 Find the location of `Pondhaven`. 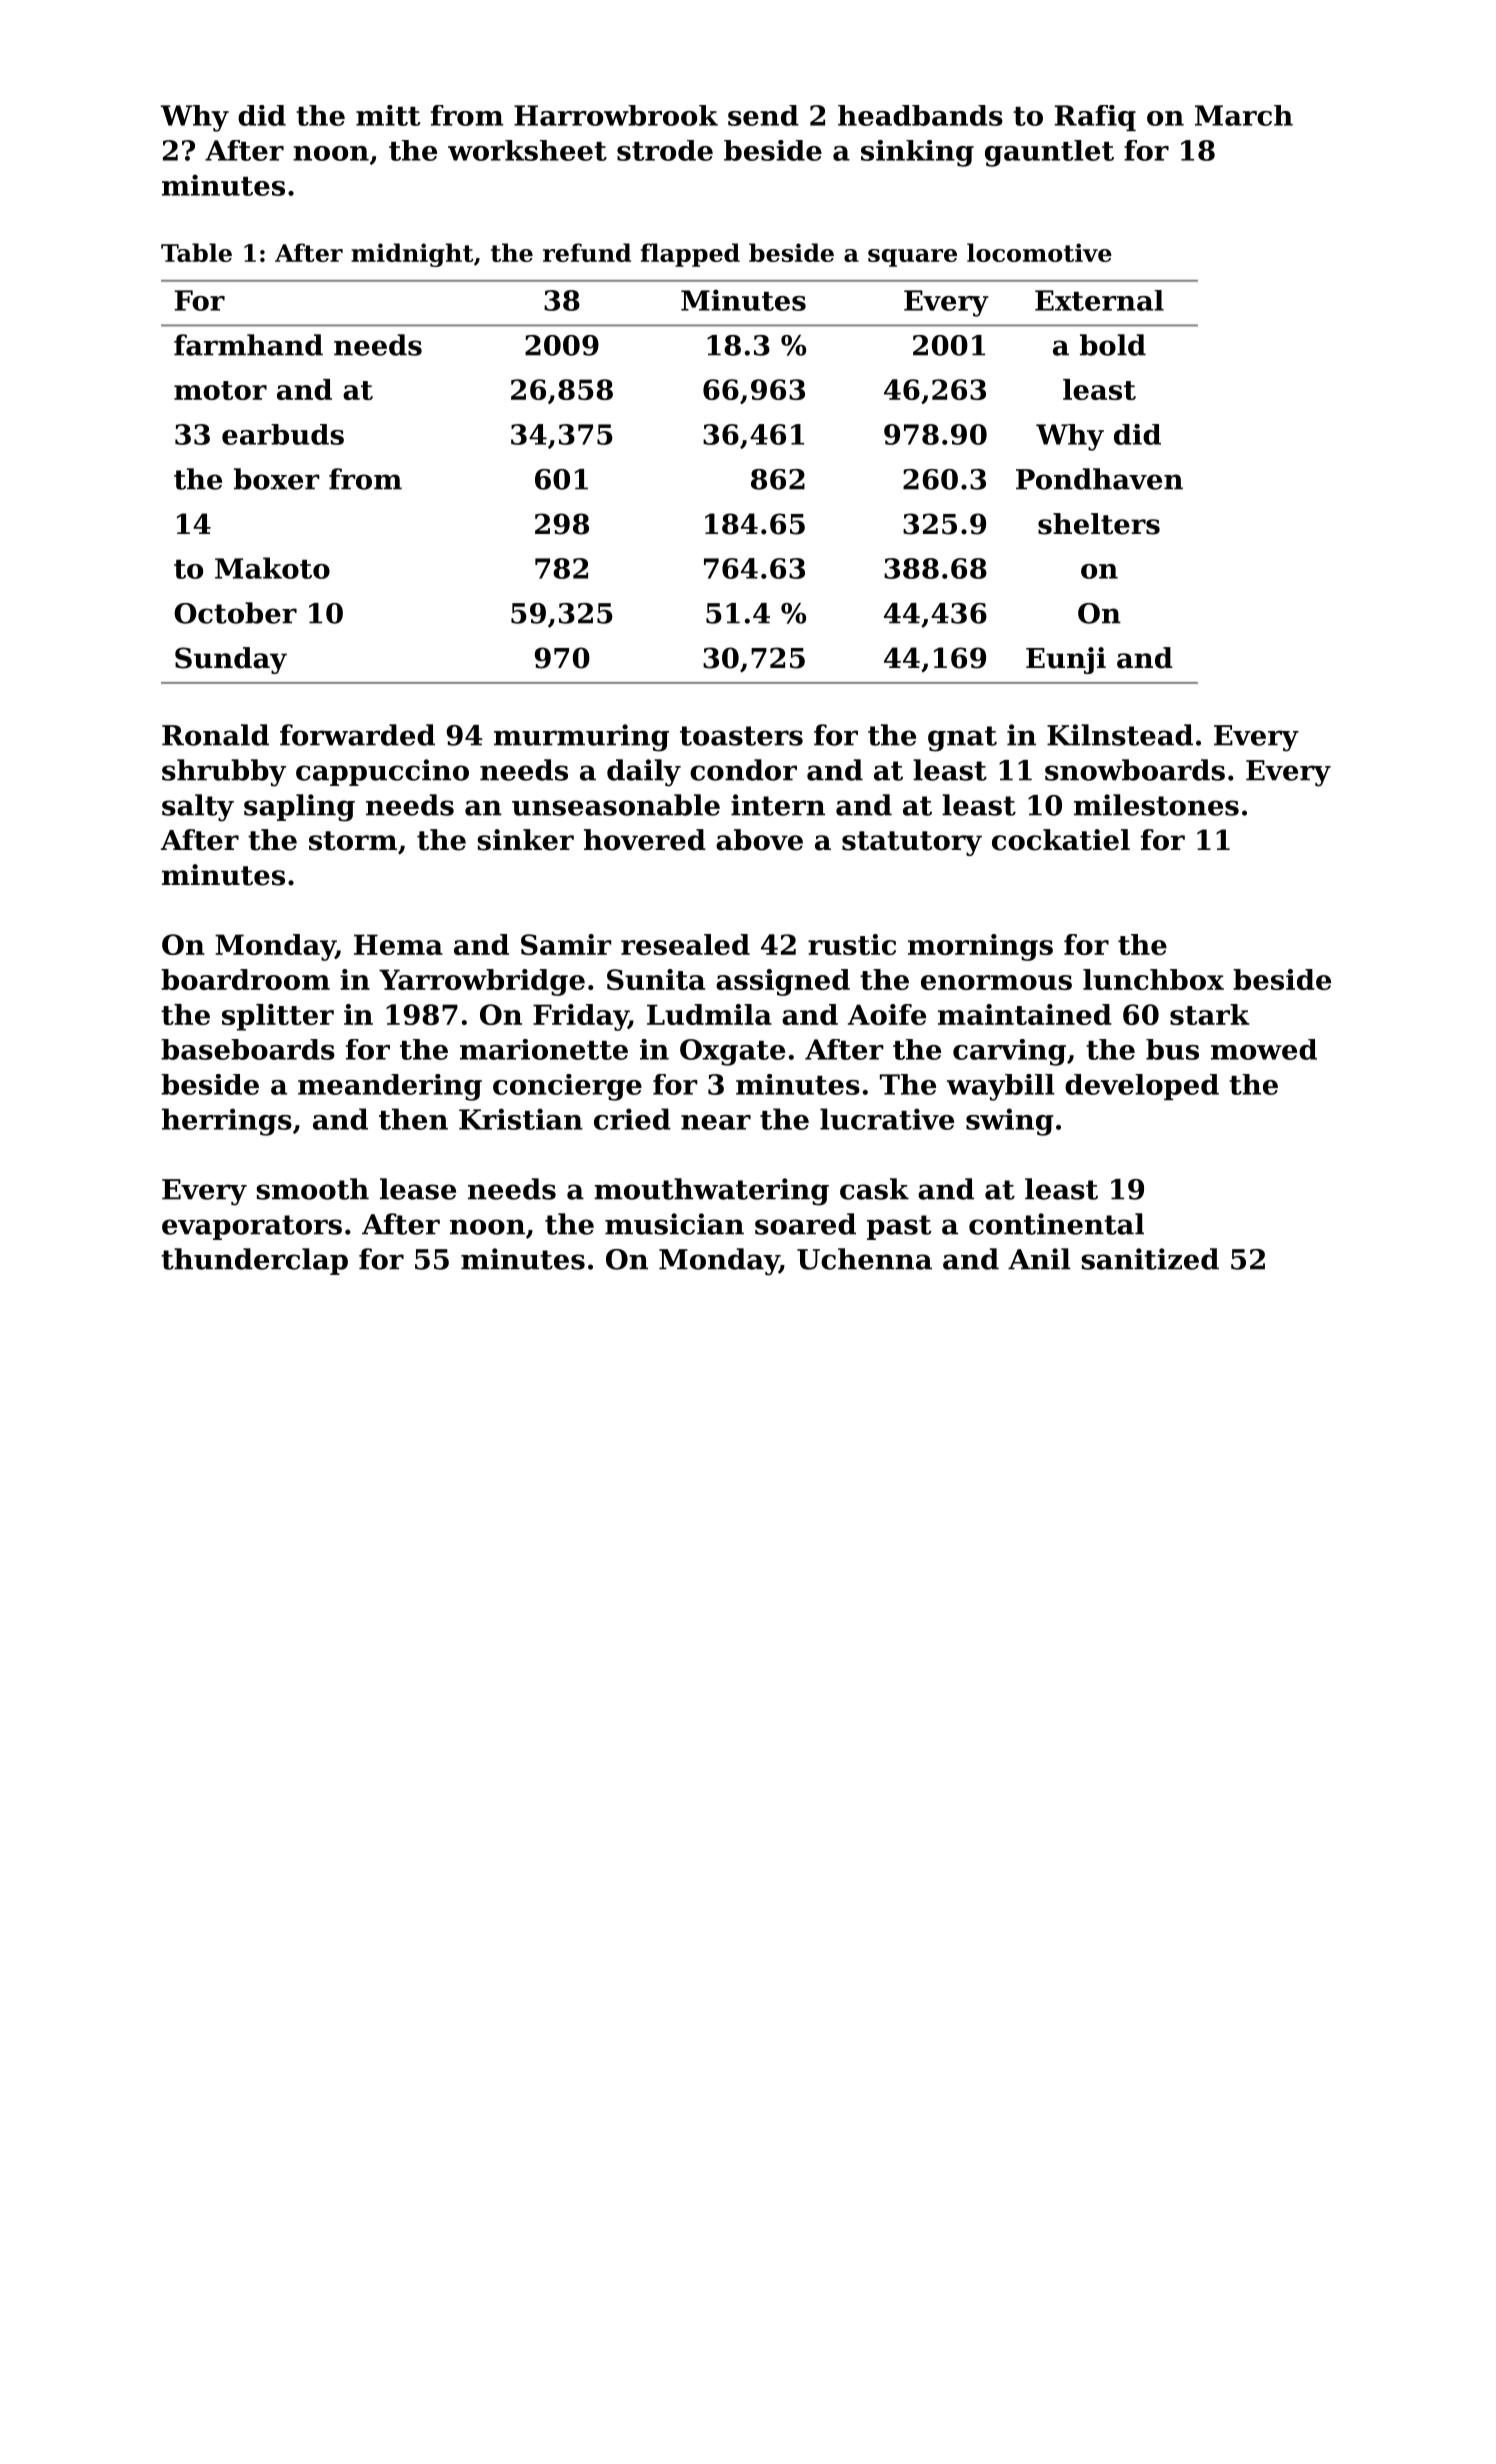

Pondhaven is located at coordinates (1099, 479).
